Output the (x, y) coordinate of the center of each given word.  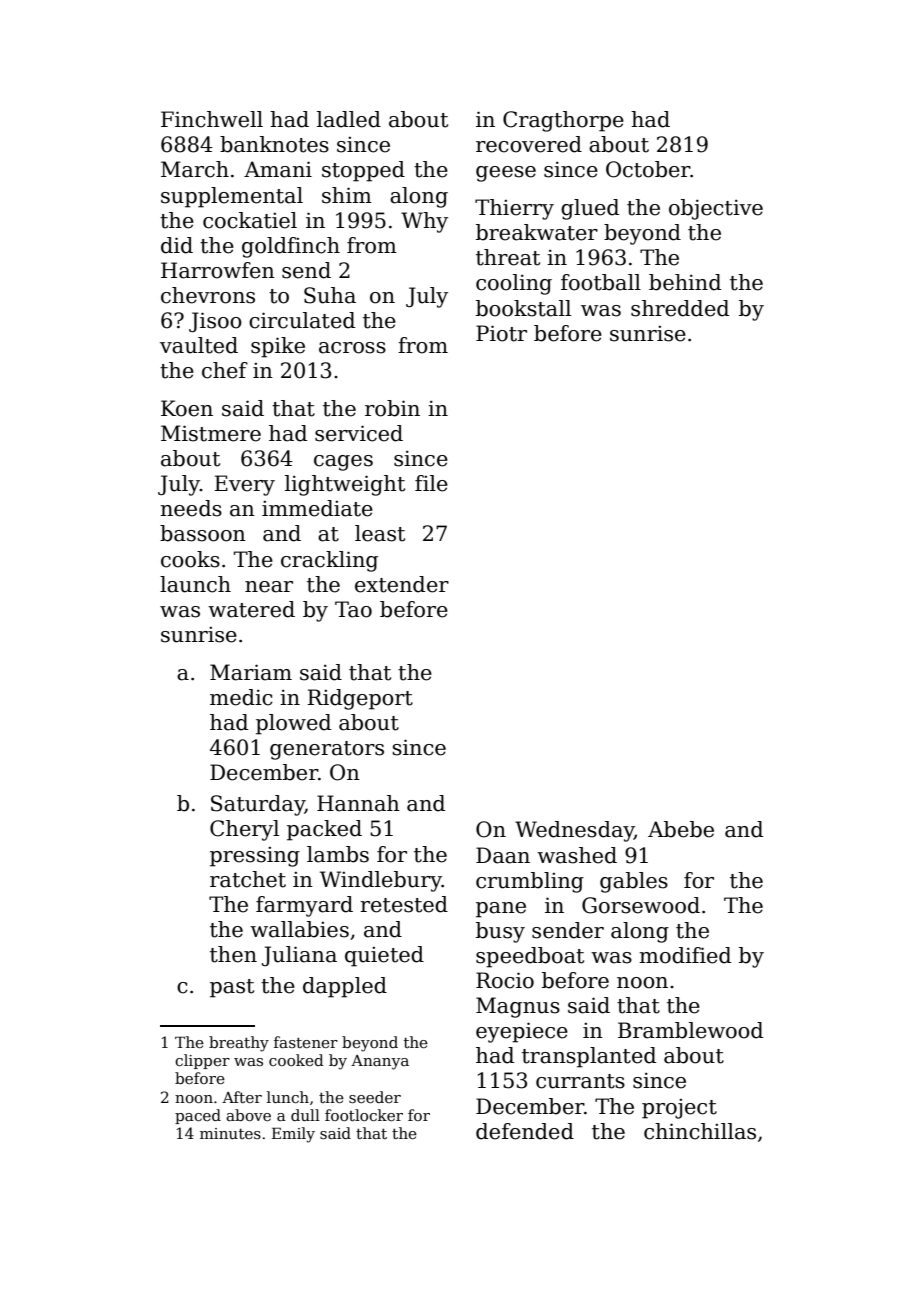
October (648, 169)
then (233, 954)
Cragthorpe (563, 121)
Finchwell (212, 119)
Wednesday (574, 831)
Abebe (681, 829)
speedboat (530, 957)
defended (525, 1131)
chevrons (208, 295)
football (601, 282)
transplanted (589, 1057)
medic (241, 697)
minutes (230, 1133)
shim (347, 195)
